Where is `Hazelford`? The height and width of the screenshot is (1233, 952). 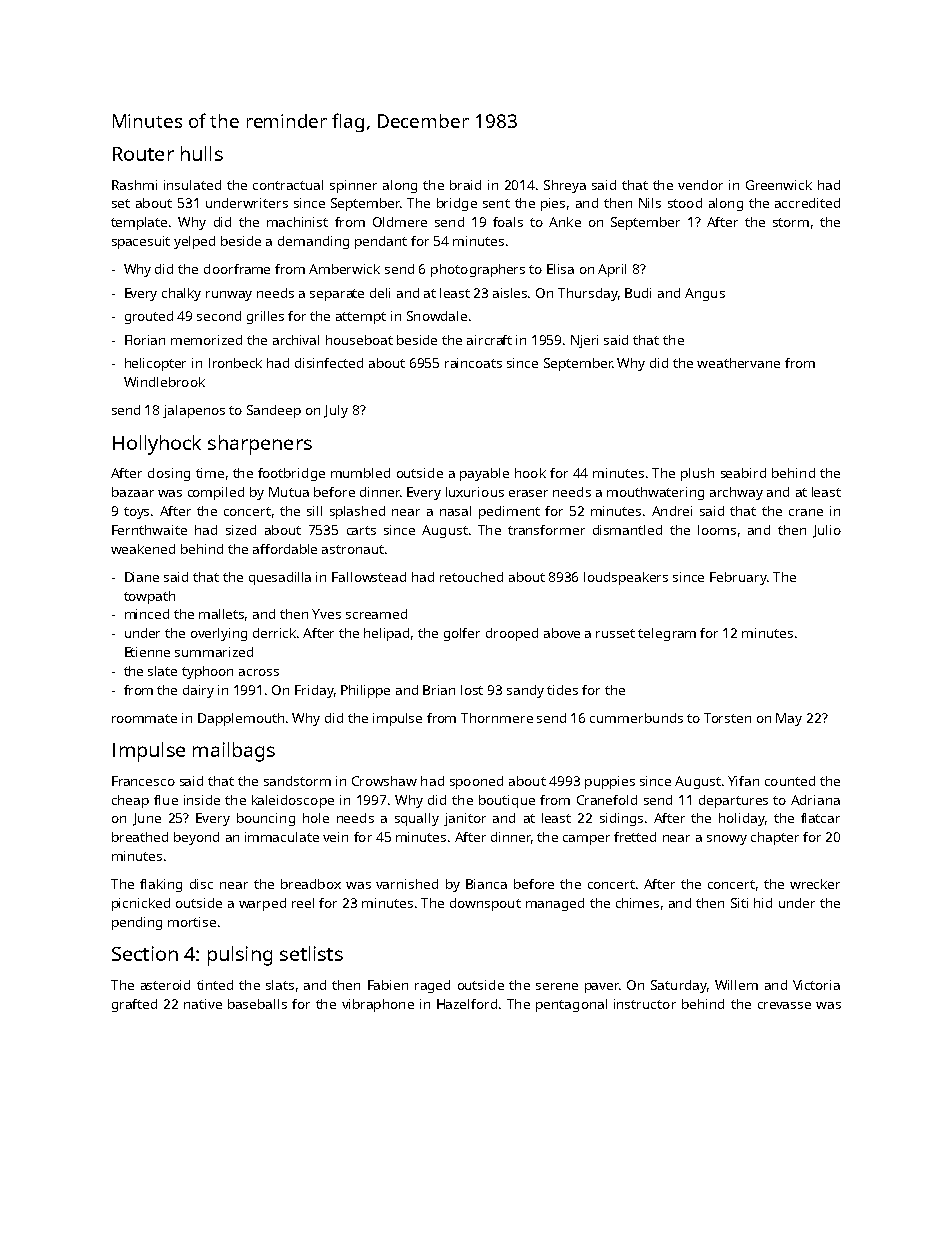
Hazelford is located at coordinates (467, 1004).
